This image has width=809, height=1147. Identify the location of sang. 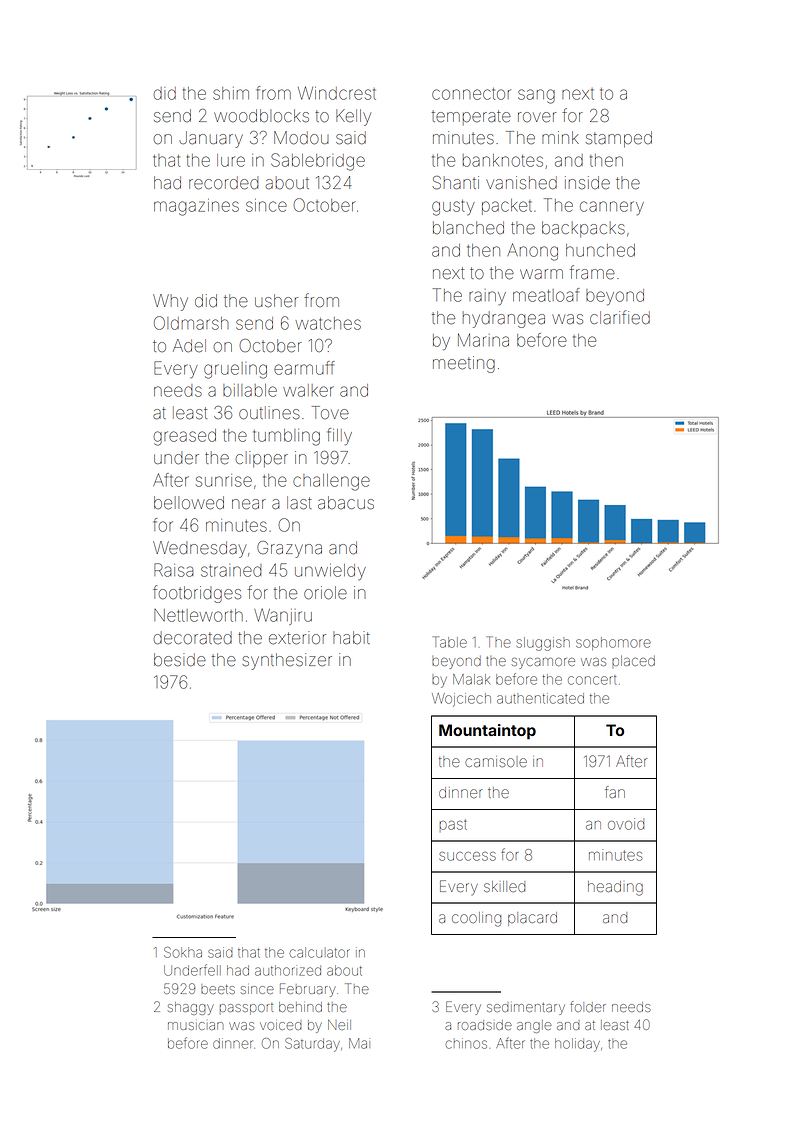
(536, 96).
